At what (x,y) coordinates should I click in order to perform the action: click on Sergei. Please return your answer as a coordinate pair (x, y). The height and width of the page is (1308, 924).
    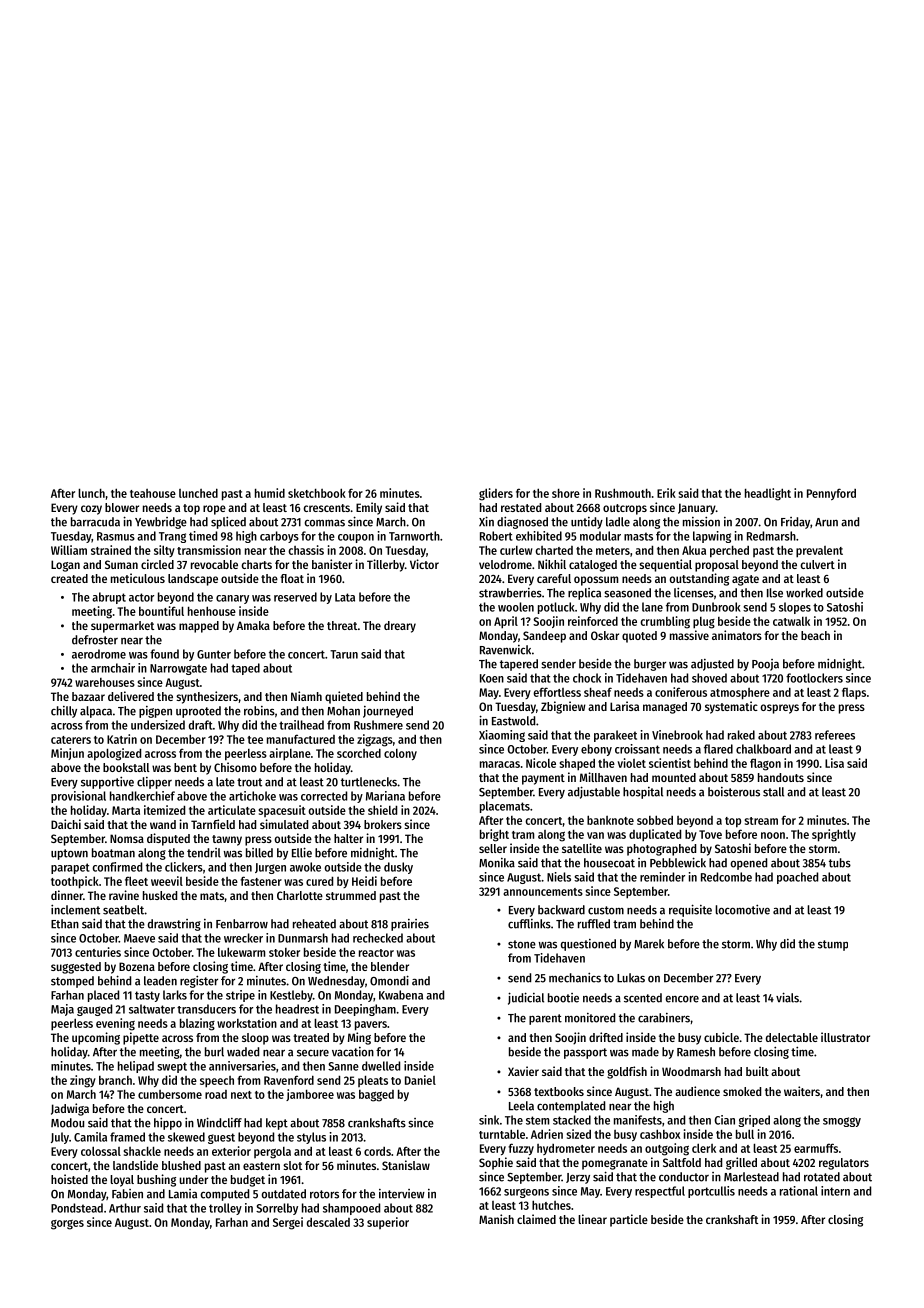
    Looking at the image, I should click on (288, 1223).
